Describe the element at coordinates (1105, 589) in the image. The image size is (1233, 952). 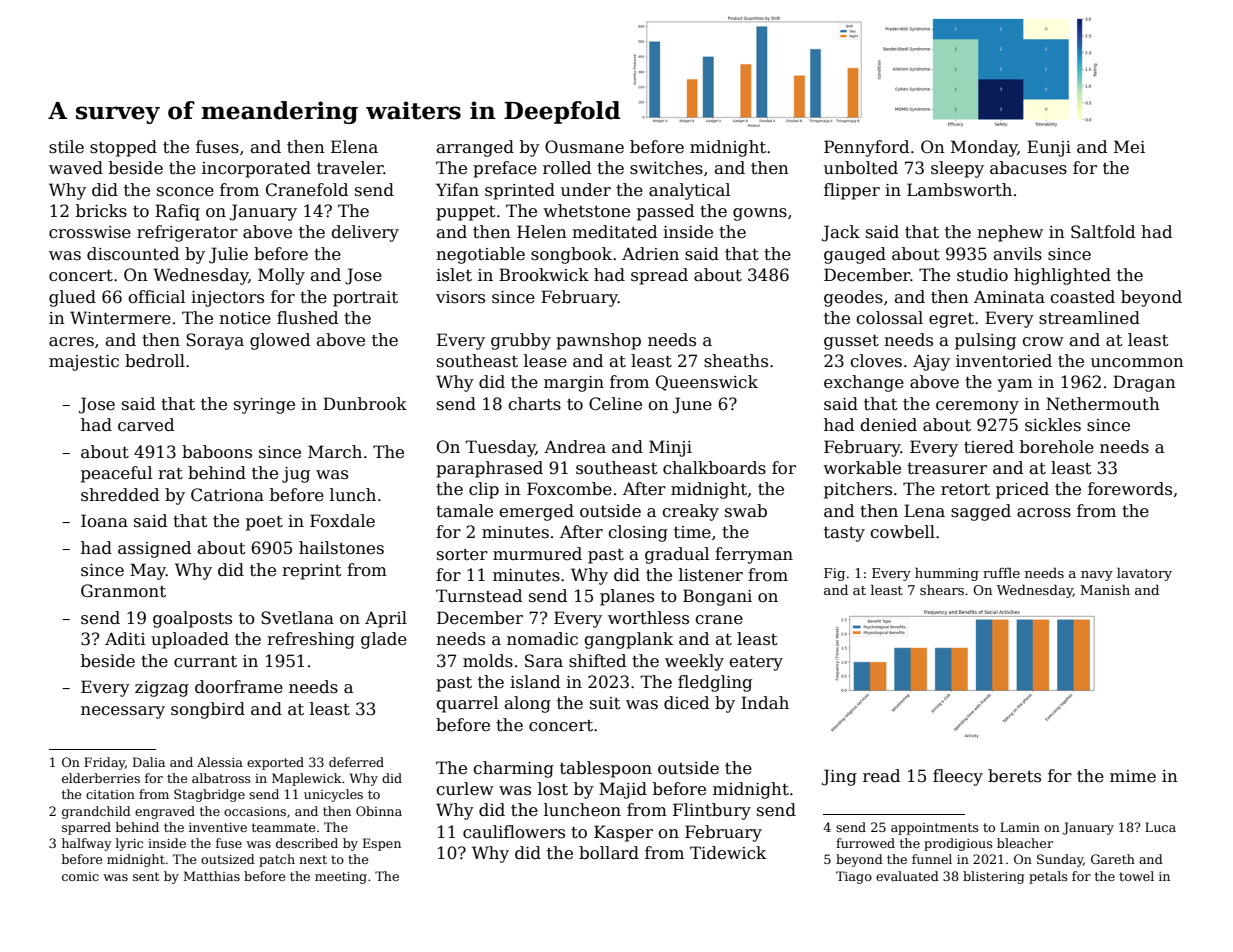
I see `Manish` at that location.
